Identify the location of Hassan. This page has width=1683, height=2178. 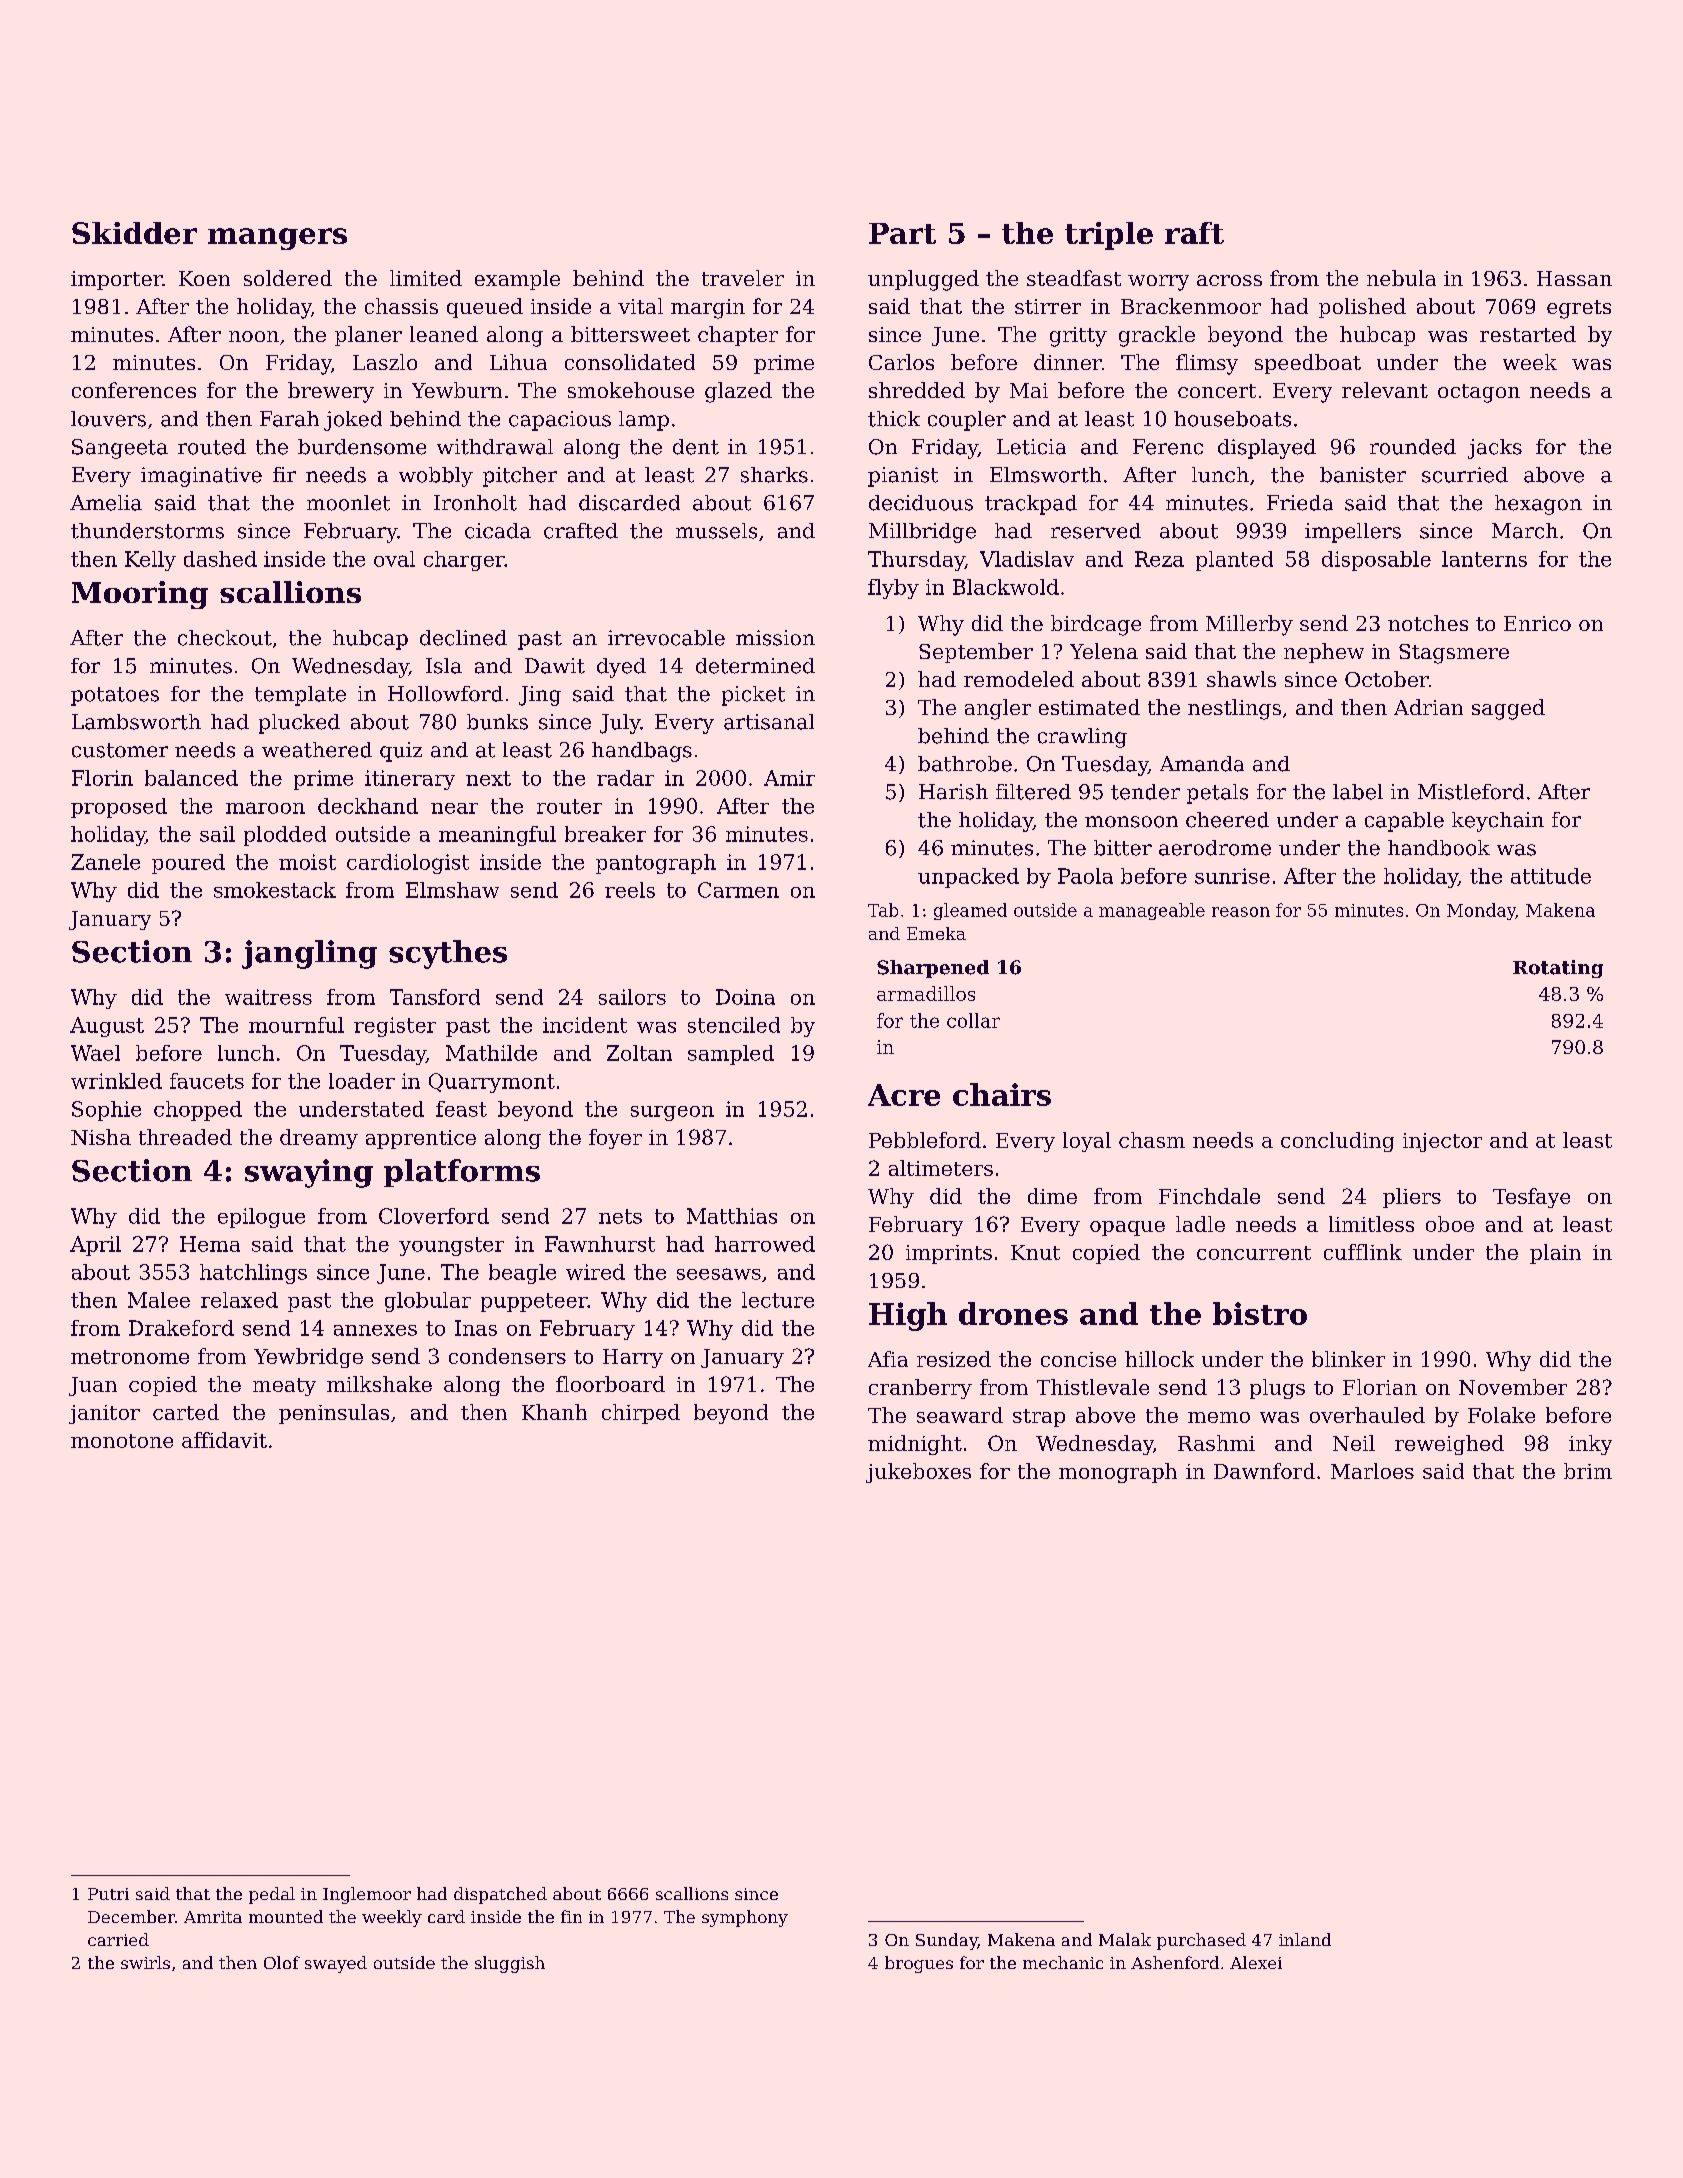
(1574, 278).
